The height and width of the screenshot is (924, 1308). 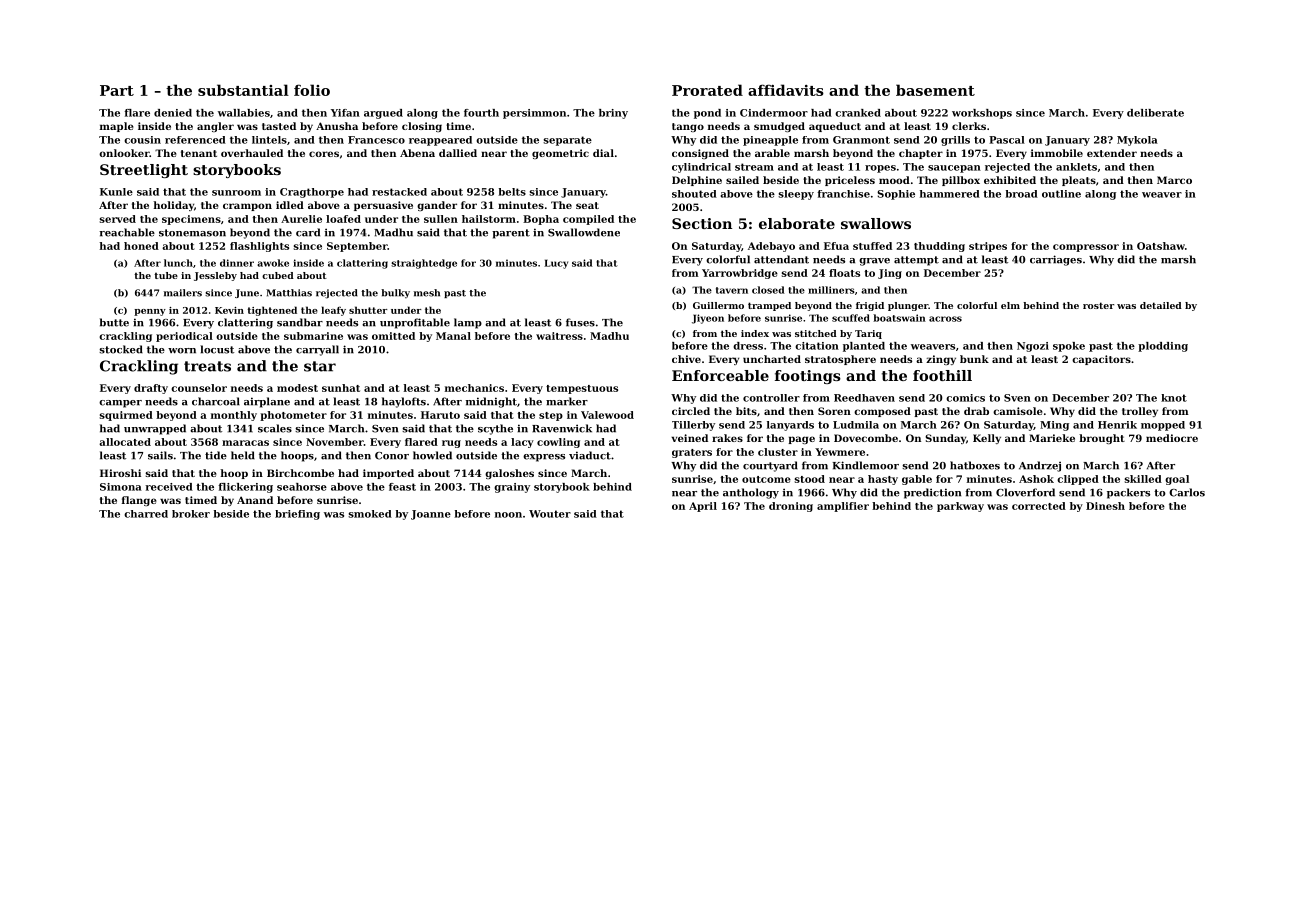 I want to click on holiday, so click(x=173, y=206).
